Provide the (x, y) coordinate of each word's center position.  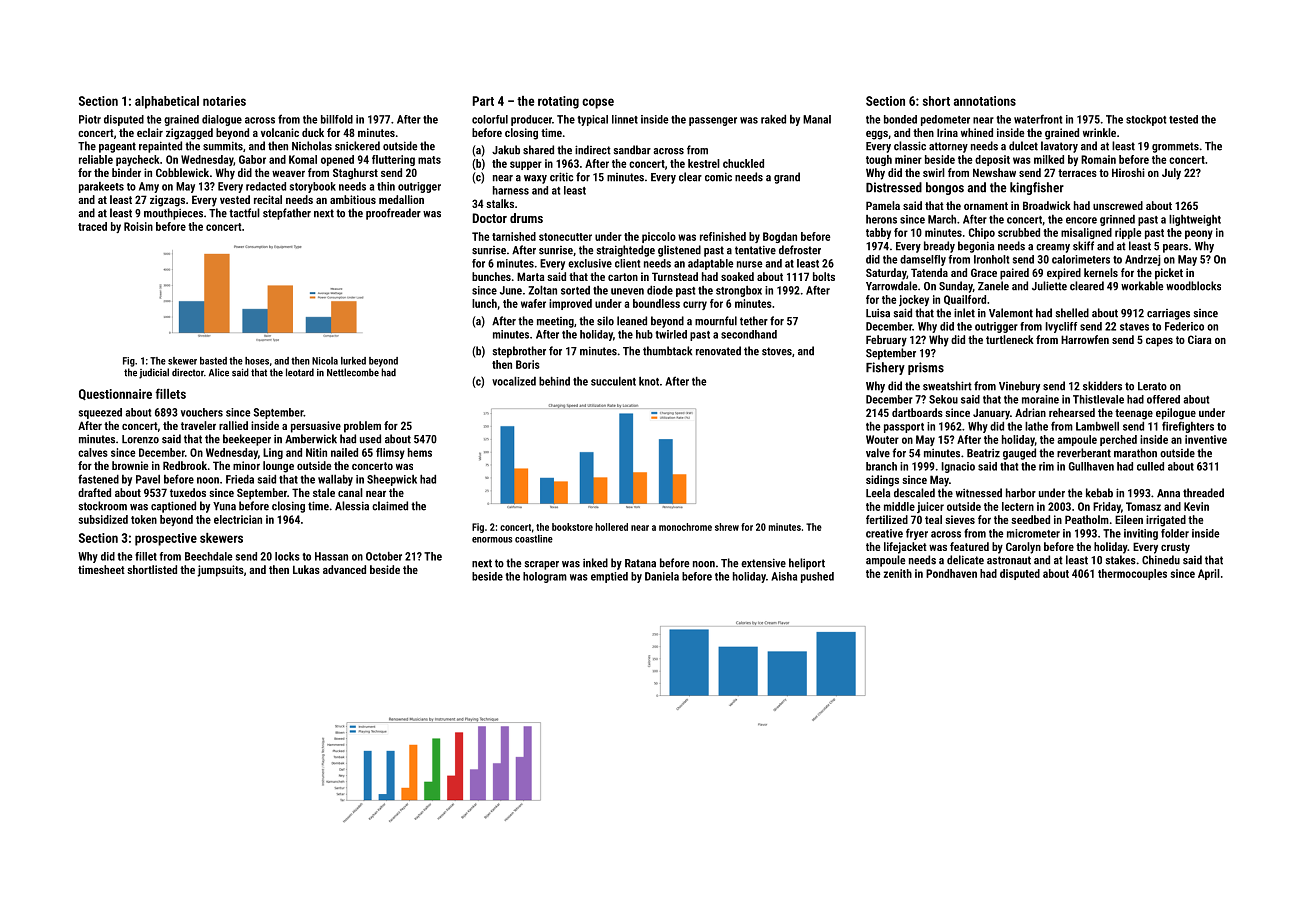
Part (483, 101)
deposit (992, 160)
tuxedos (188, 492)
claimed (390, 506)
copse (598, 103)
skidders (1102, 386)
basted (213, 361)
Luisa (878, 313)
